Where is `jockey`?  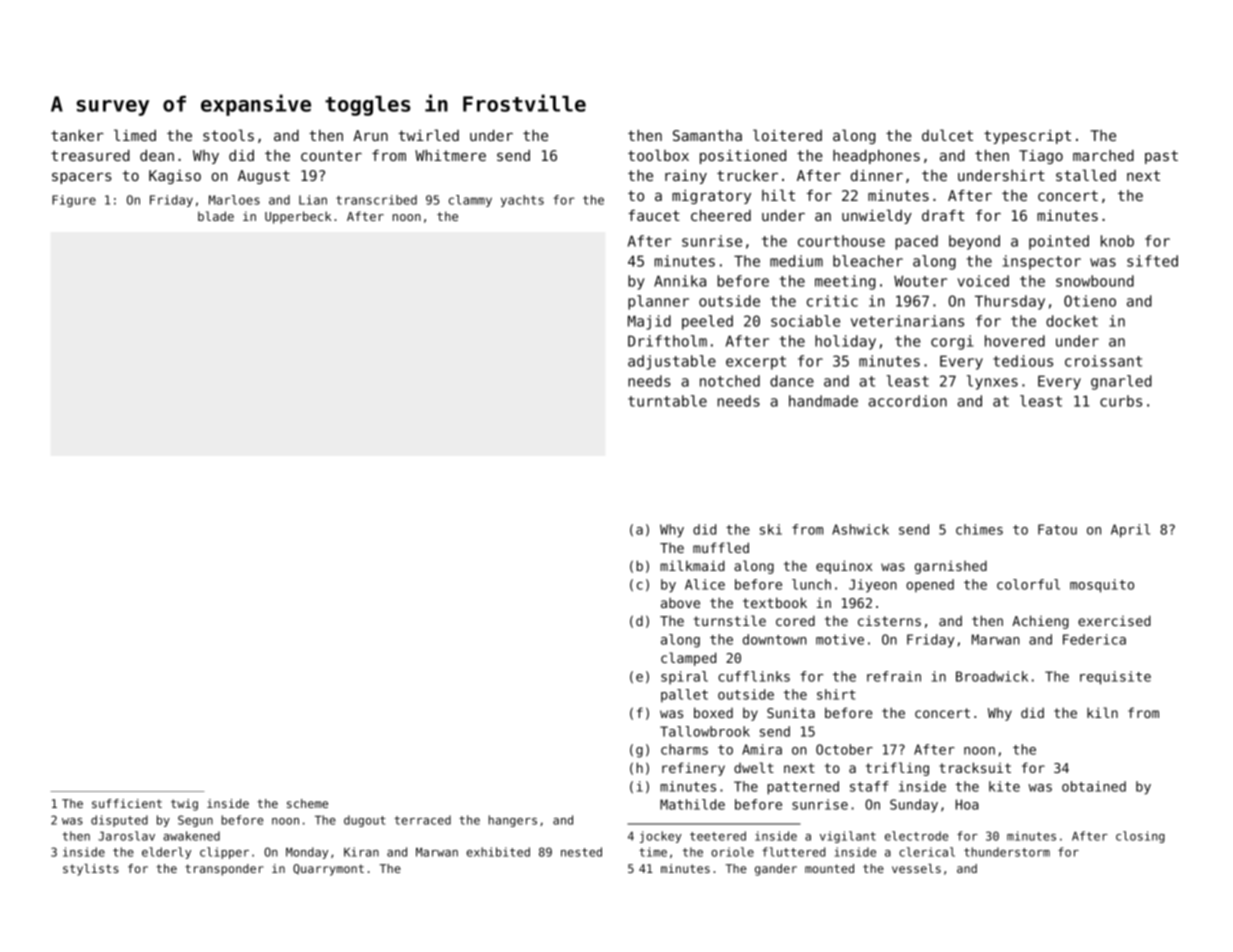
jockey is located at coordinates (661, 837).
